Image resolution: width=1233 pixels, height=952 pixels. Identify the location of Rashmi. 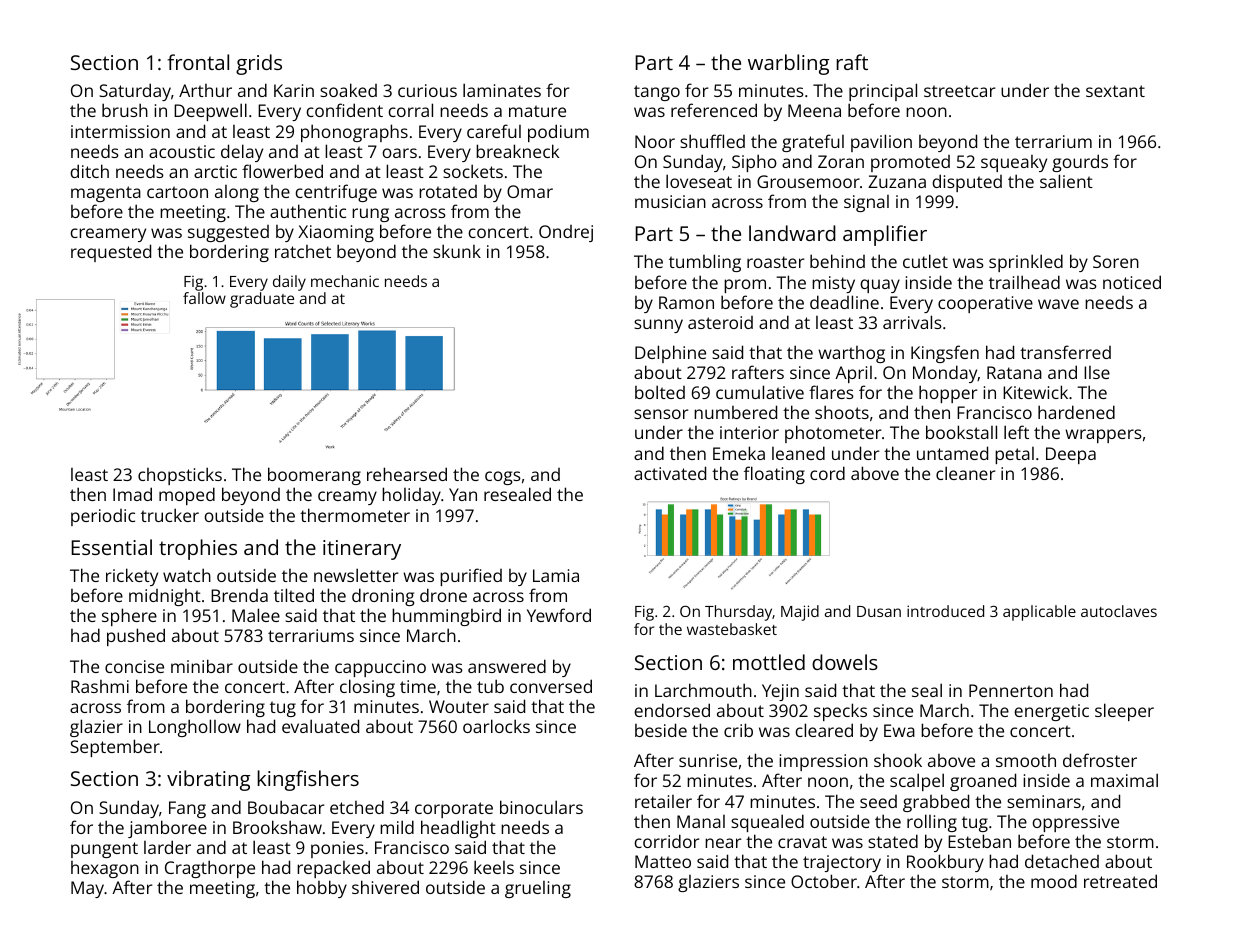
(100, 686).
